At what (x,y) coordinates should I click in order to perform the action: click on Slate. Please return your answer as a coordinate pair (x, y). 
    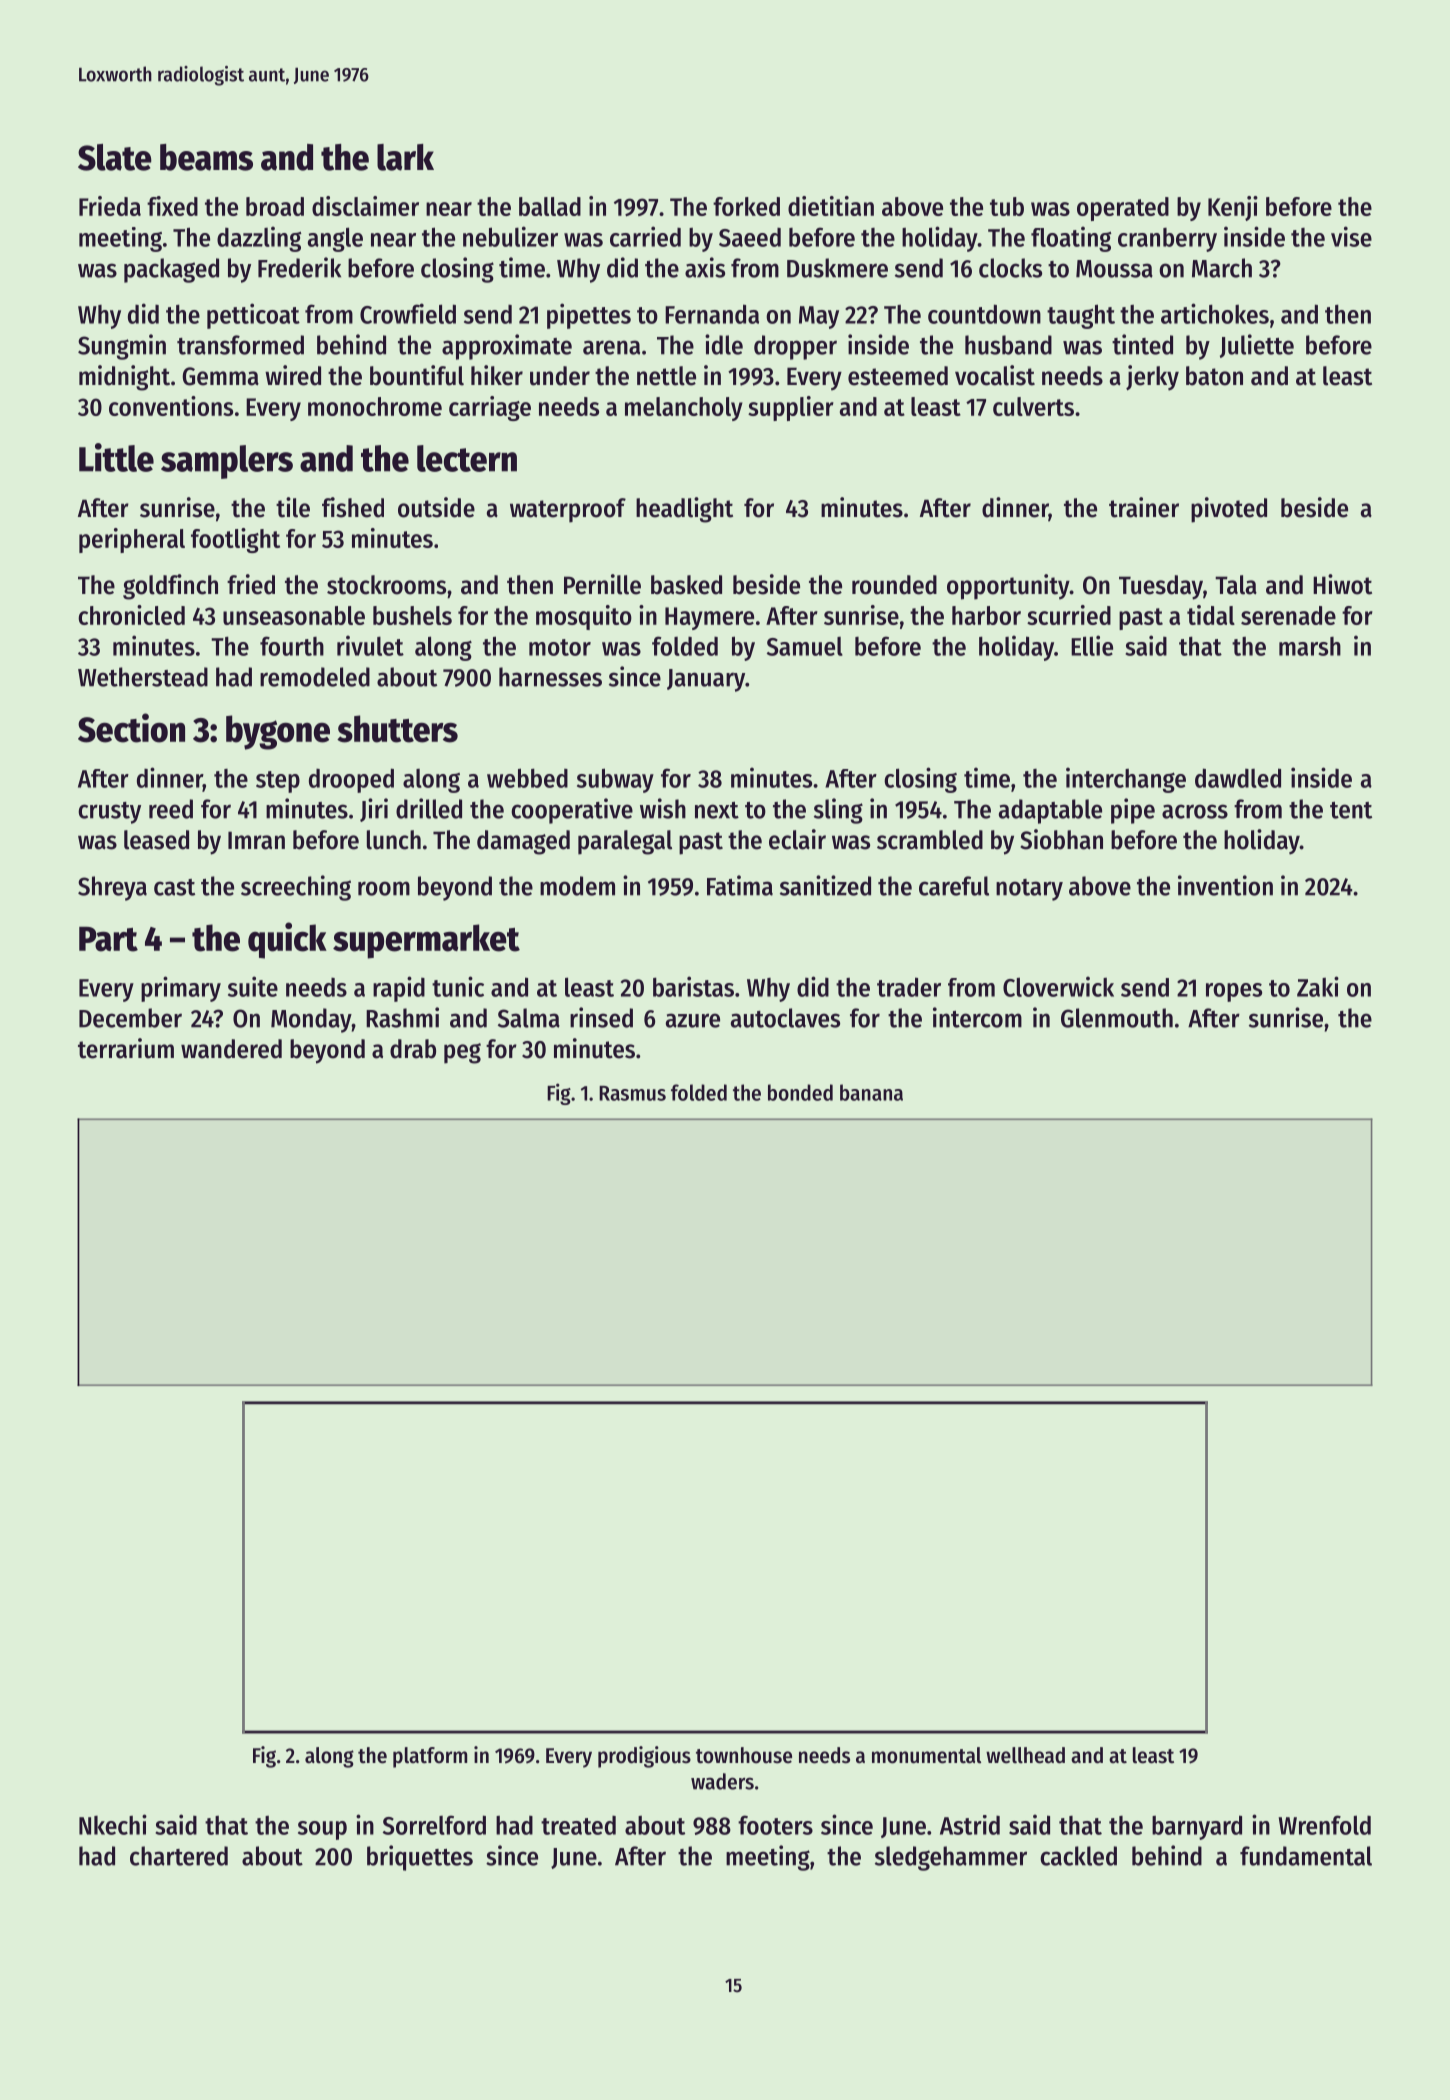
    Looking at the image, I should click on (115, 157).
